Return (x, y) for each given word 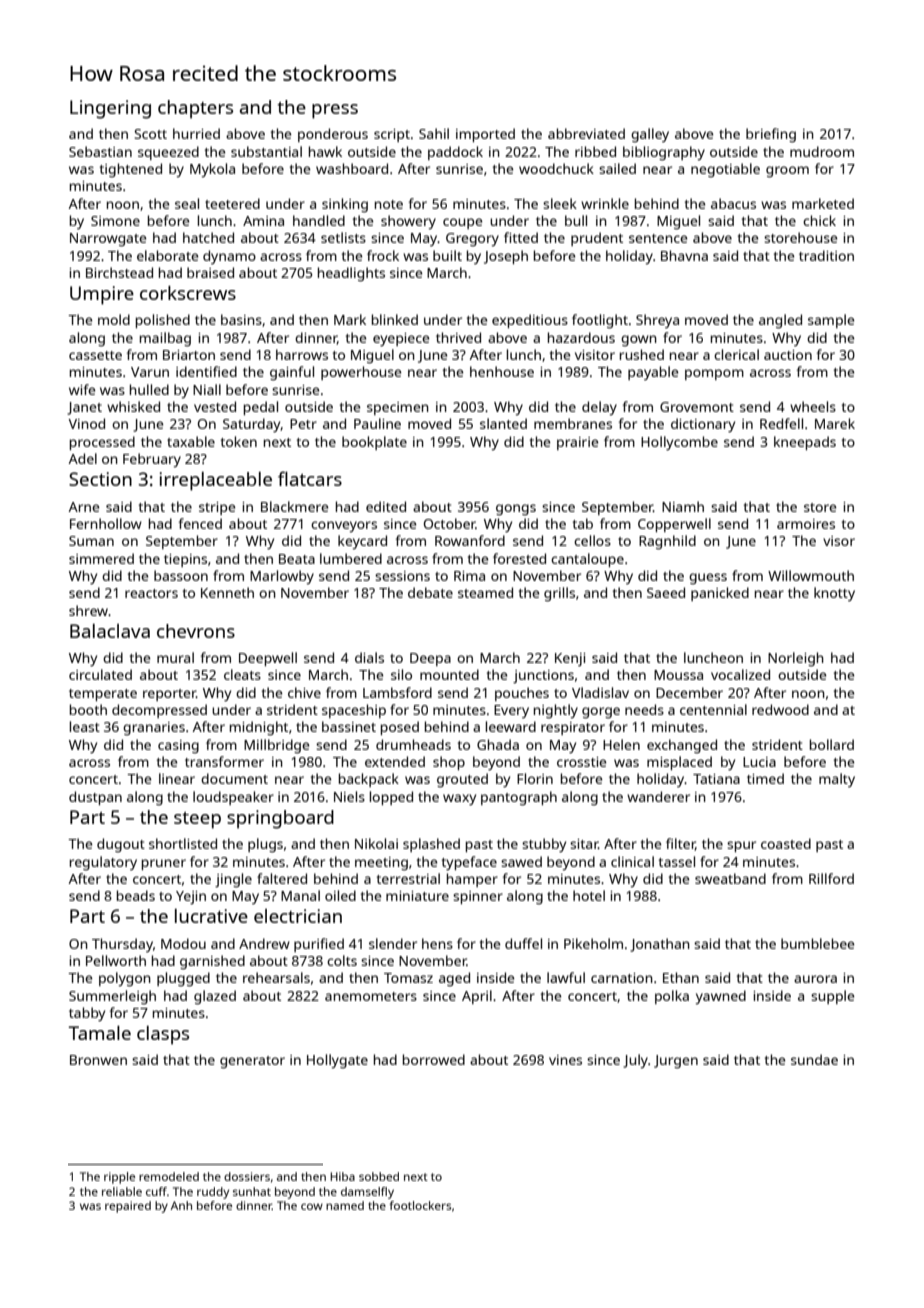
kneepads (805, 443)
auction (788, 355)
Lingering (110, 109)
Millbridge (277, 746)
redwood (780, 709)
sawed (521, 861)
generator (252, 1062)
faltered (282, 878)
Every (511, 712)
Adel (83, 458)
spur (741, 846)
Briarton (189, 355)
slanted (503, 423)
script (392, 135)
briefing (771, 135)
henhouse (502, 371)
